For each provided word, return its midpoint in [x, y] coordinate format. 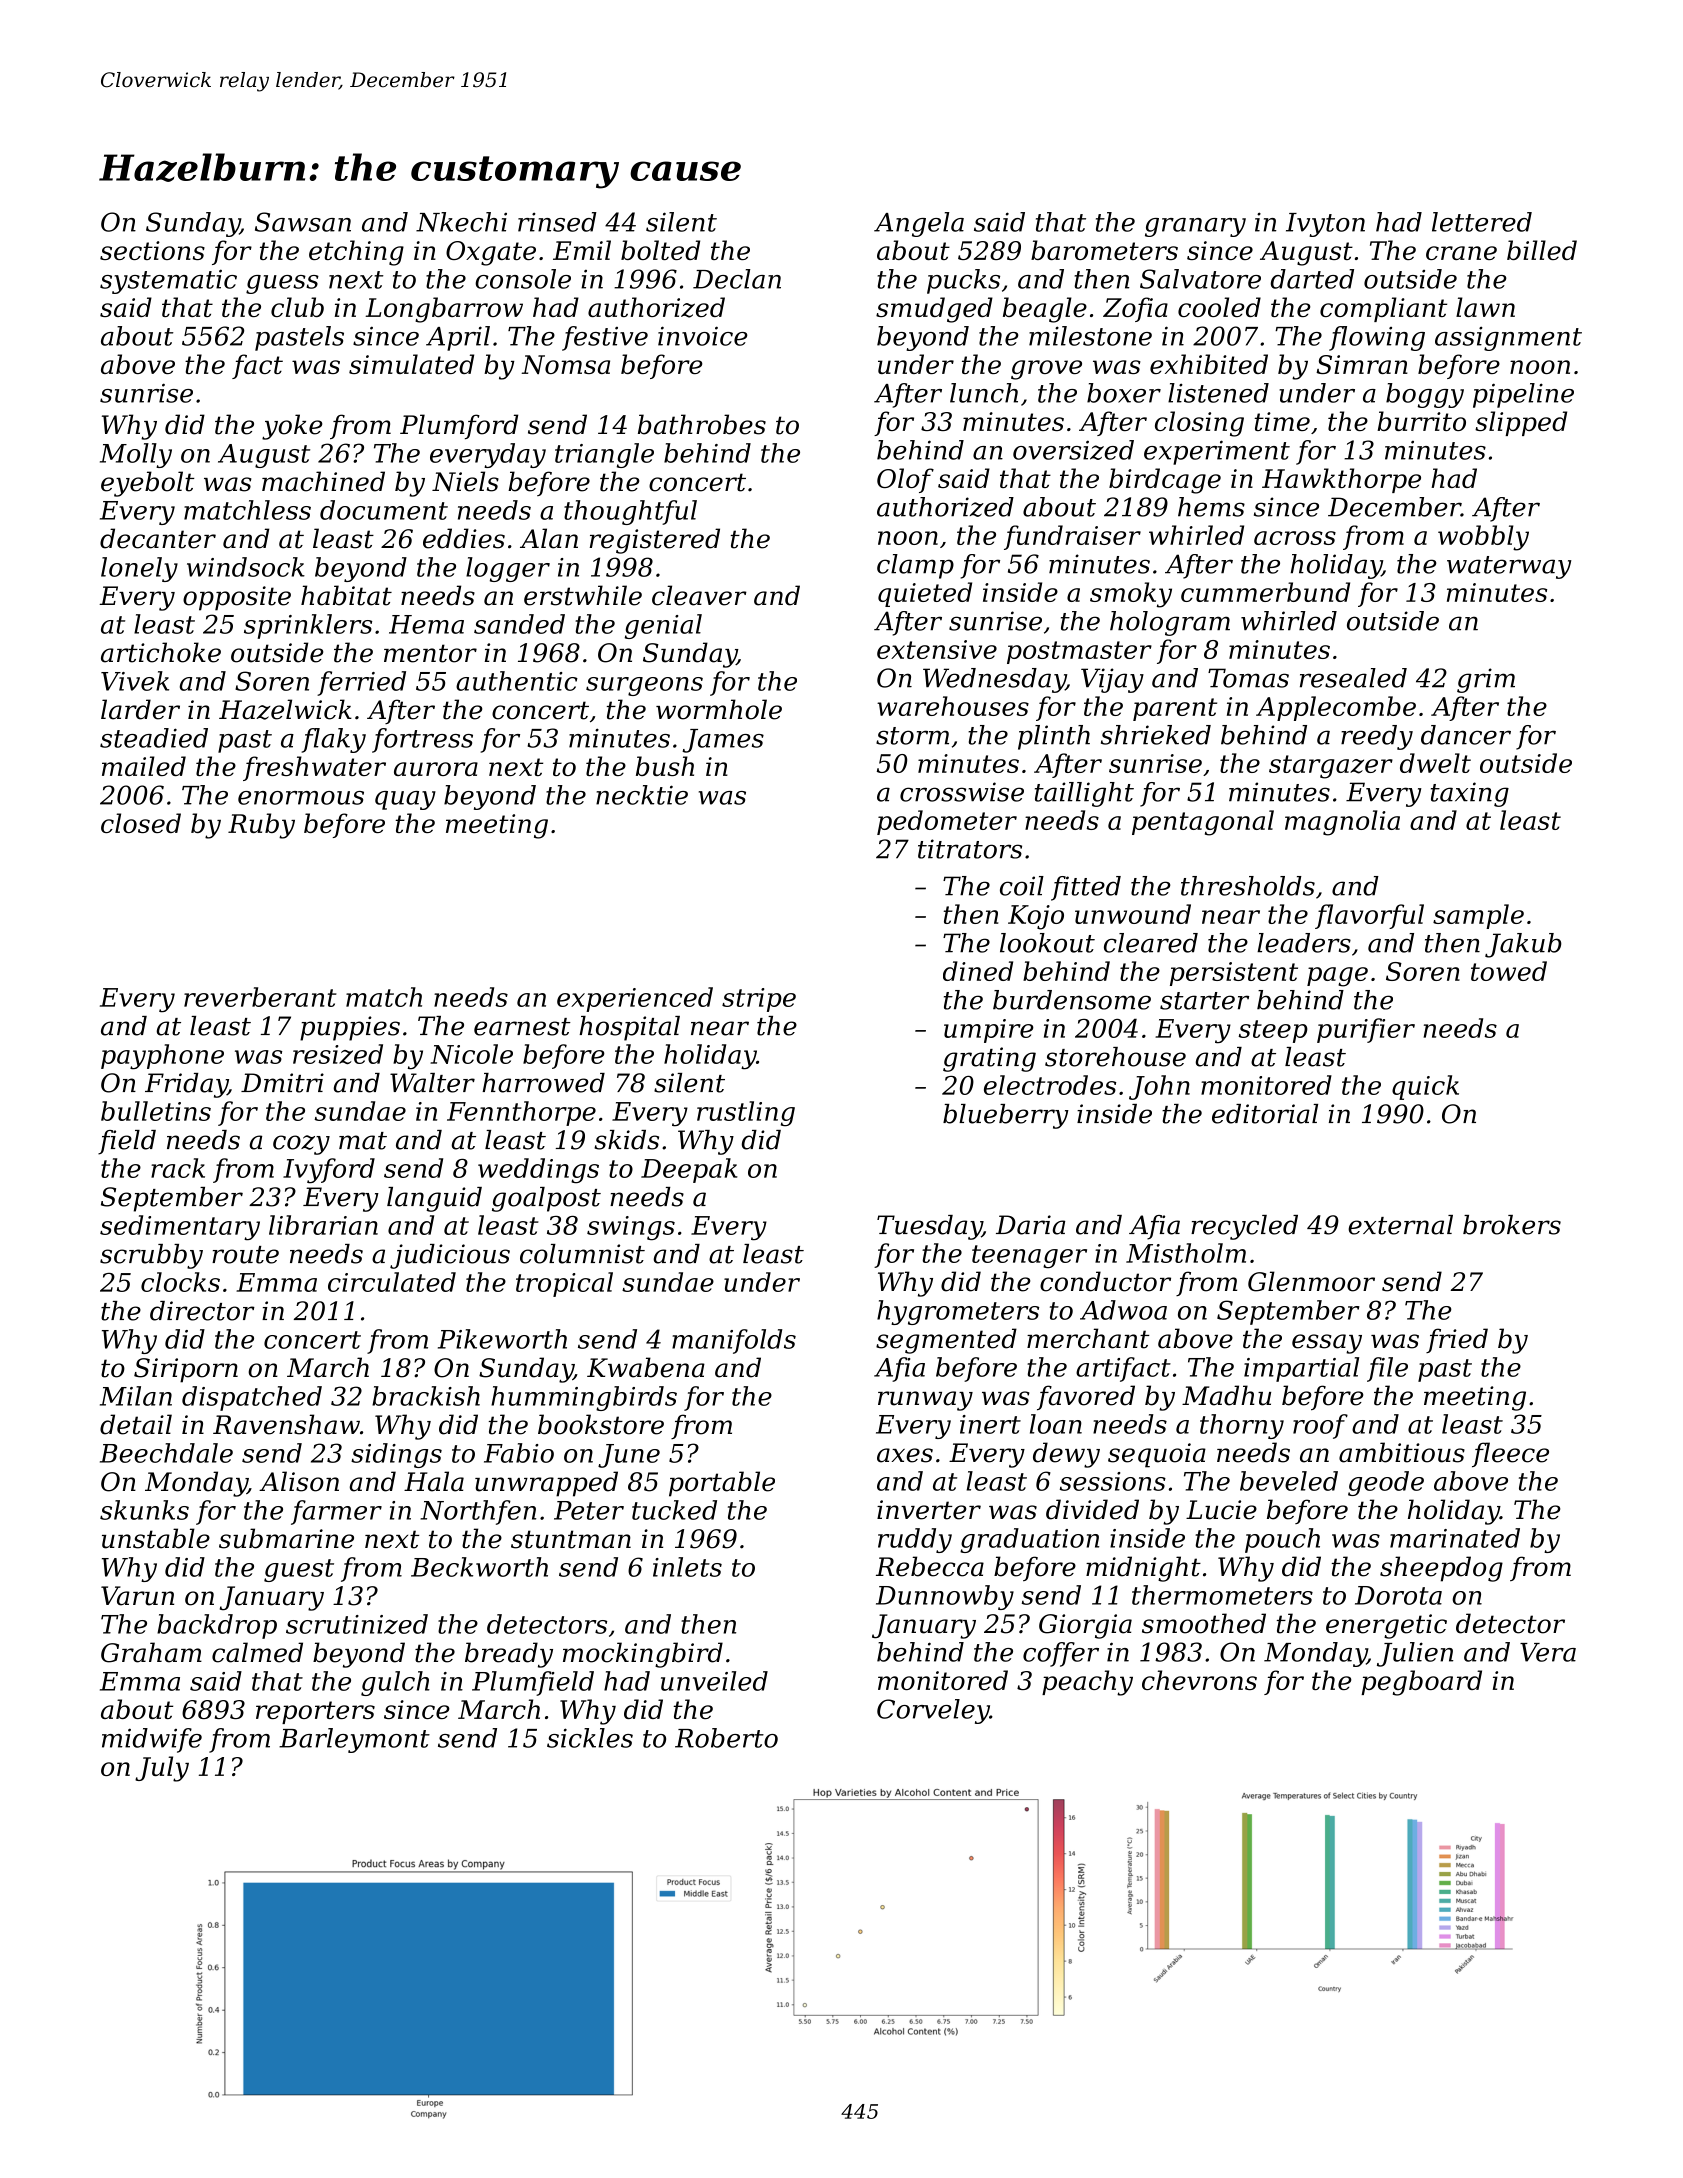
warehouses [953, 706]
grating [989, 1059]
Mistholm [1186, 1253]
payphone [162, 1057]
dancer [1466, 735]
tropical [564, 1284]
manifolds [734, 1341]
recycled [1244, 1227]
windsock [246, 567]
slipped [1521, 423]
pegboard [1421, 1683]
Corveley [933, 1711]
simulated [411, 364]
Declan [737, 279]
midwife [152, 1740]
